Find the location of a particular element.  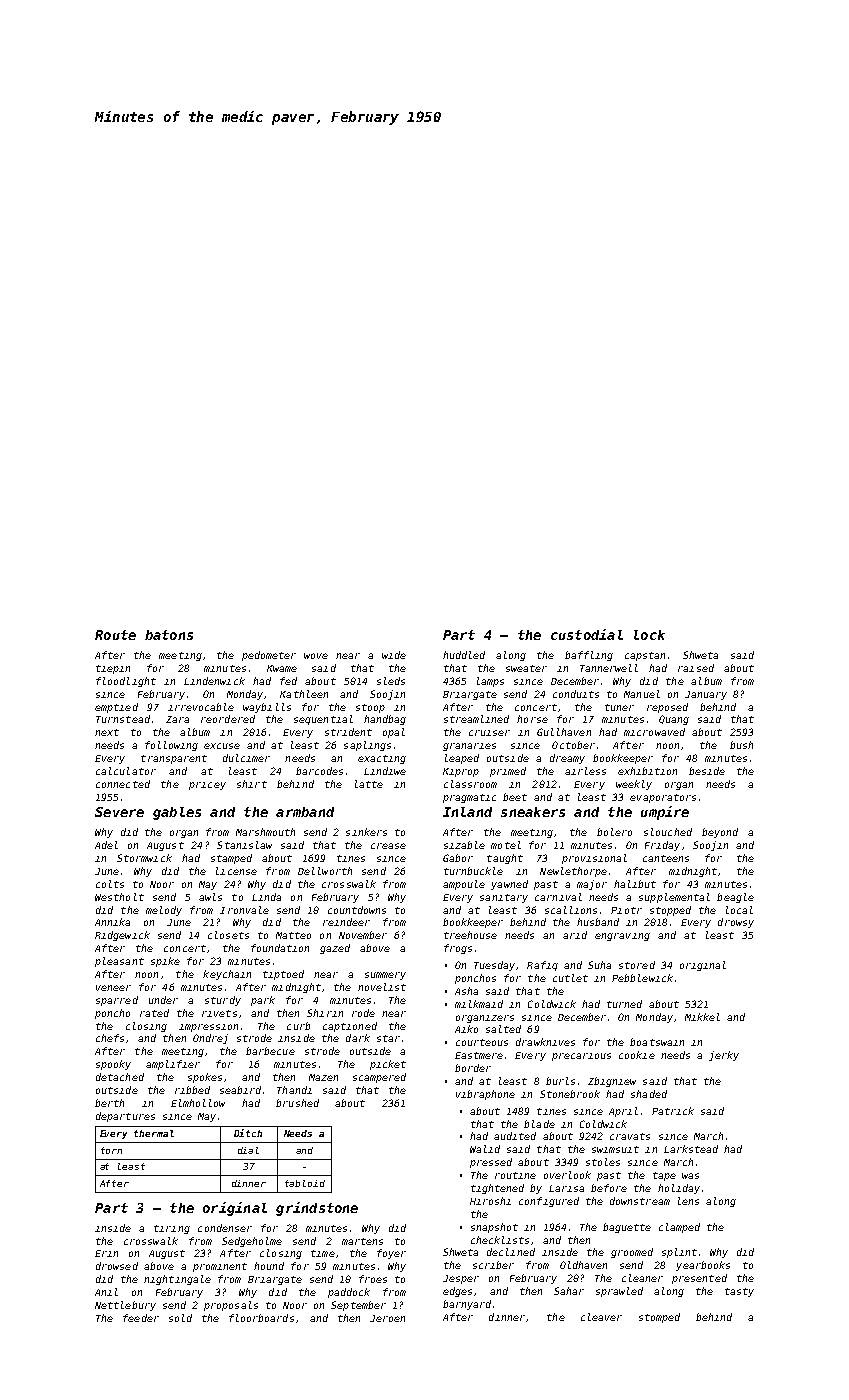

stamped is located at coordinates (231, 859).
